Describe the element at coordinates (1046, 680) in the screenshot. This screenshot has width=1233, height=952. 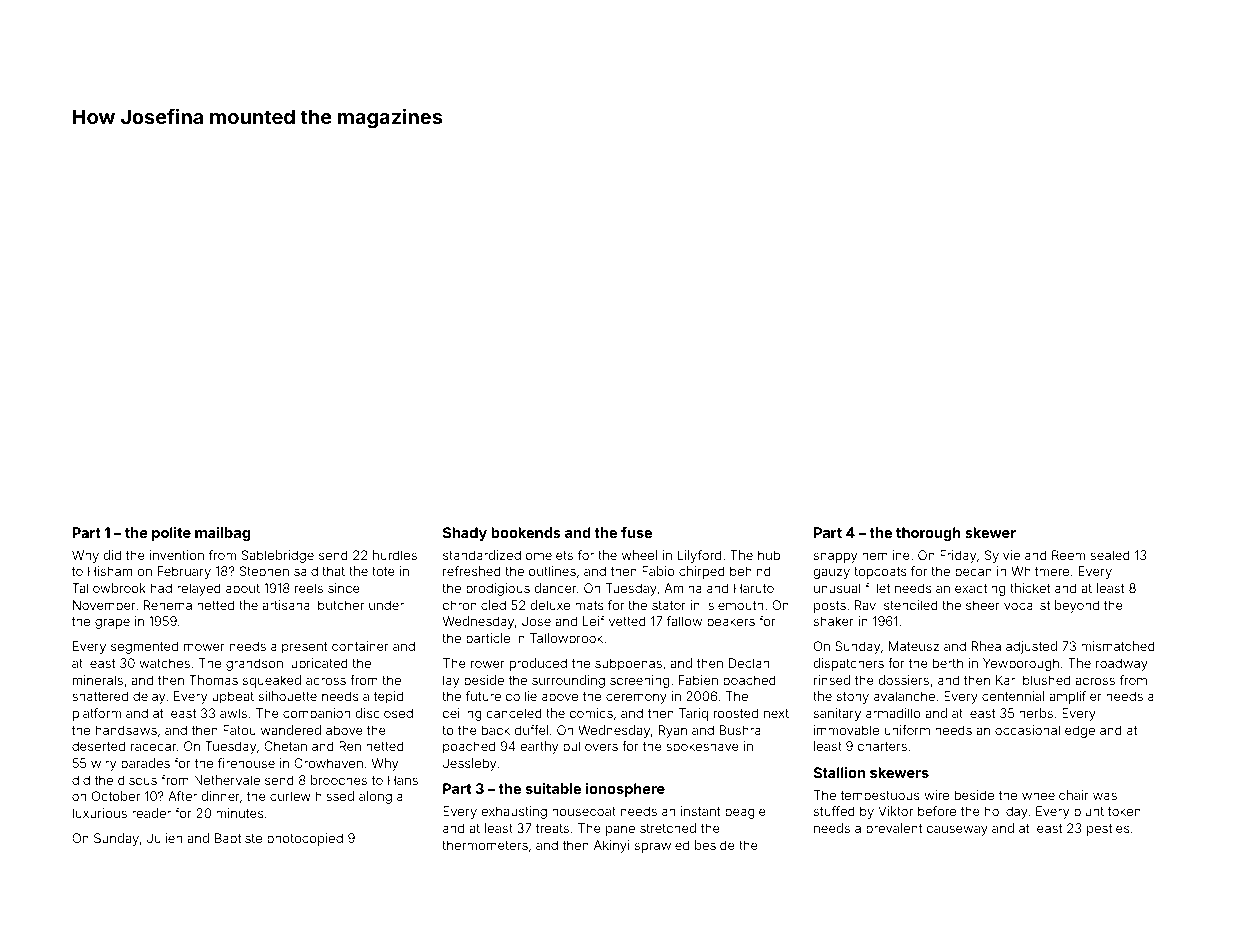
I see `blushed` at that location.
